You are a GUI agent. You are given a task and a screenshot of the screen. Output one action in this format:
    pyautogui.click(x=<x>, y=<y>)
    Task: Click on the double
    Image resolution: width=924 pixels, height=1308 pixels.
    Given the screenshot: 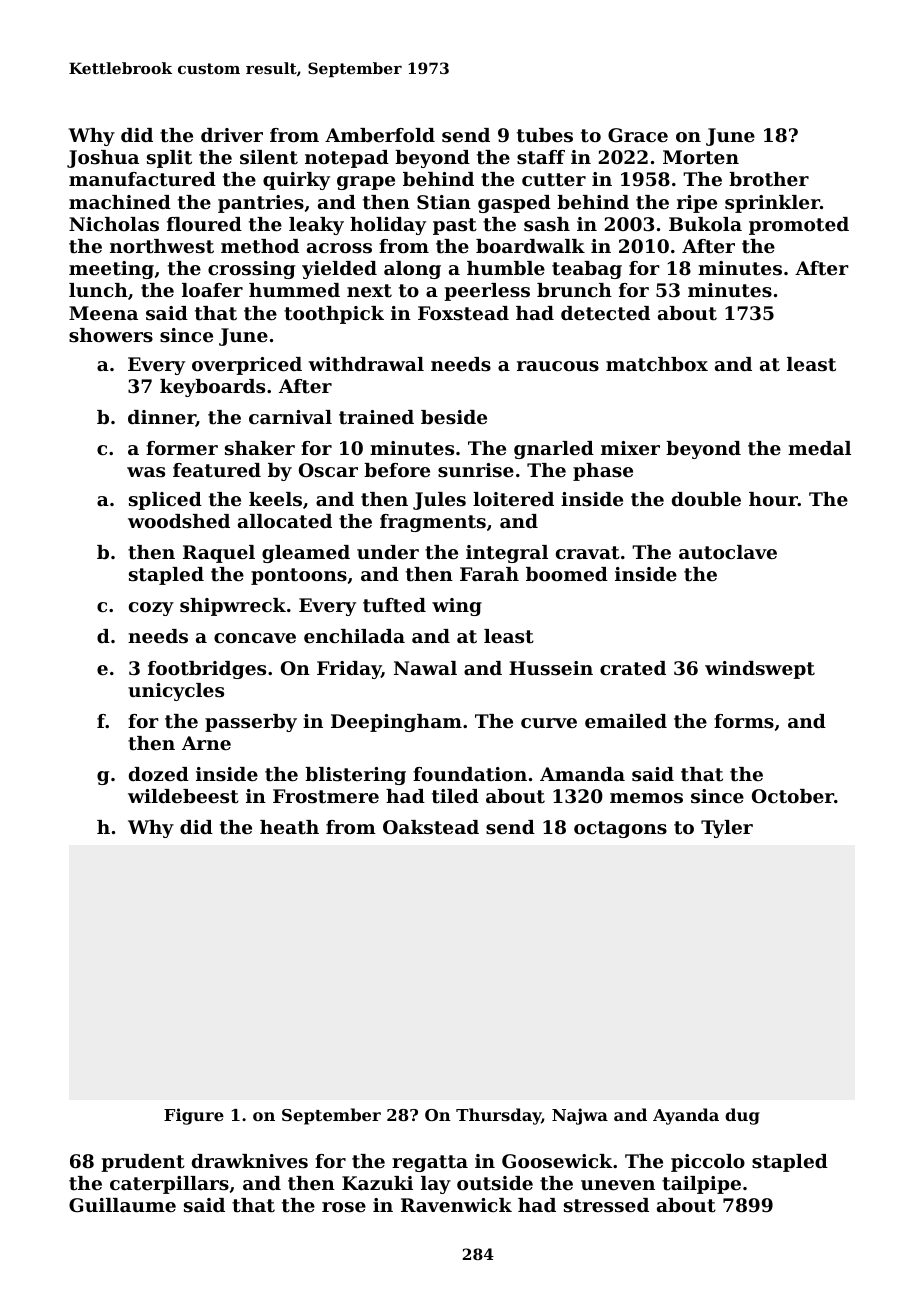 What is the action you would take?
    pyautogui.click(x=706, y=499)
